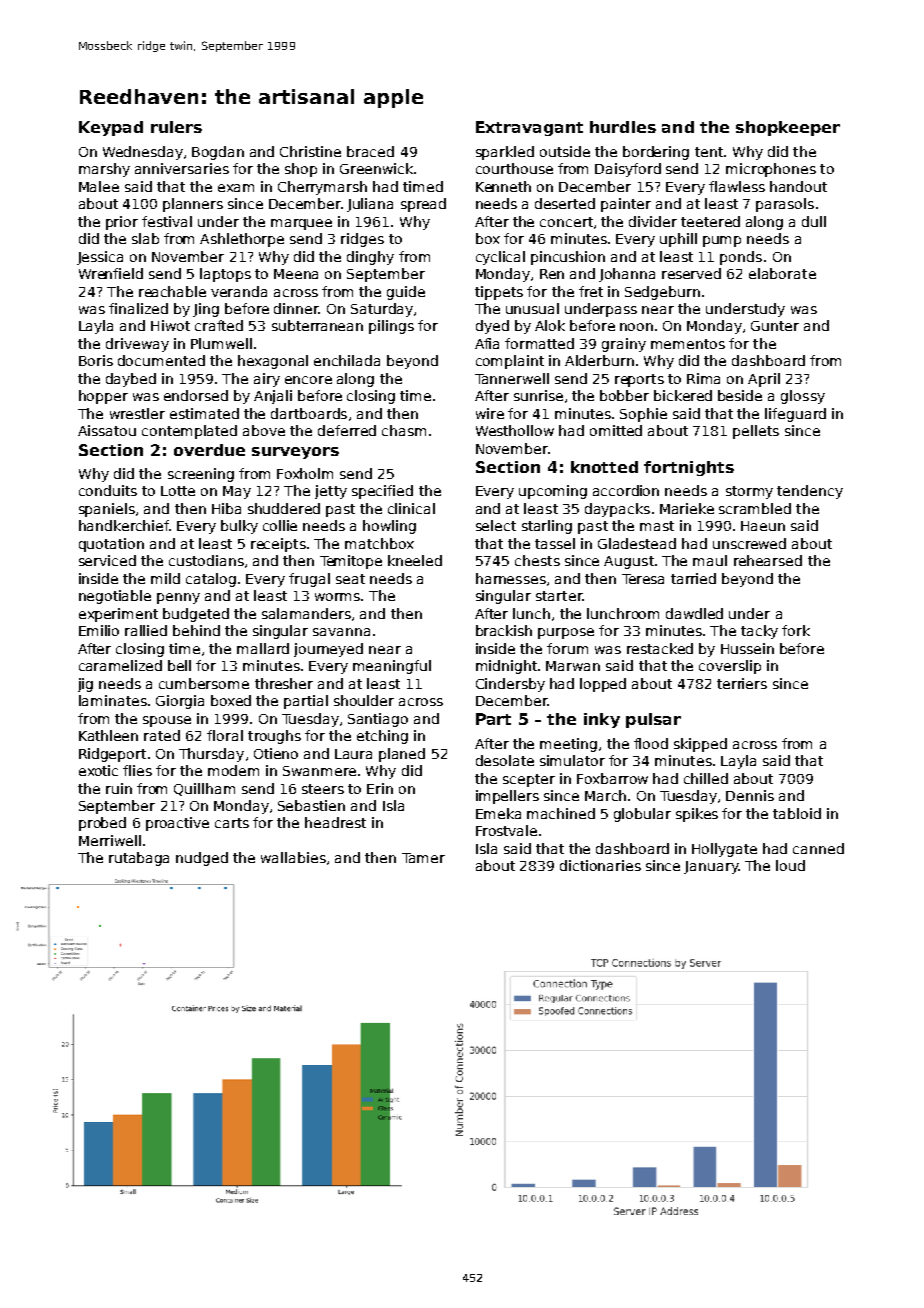 The width and height of the screenshot is (924, 1308). I want to click on Extravagant, so click(529, 128).
